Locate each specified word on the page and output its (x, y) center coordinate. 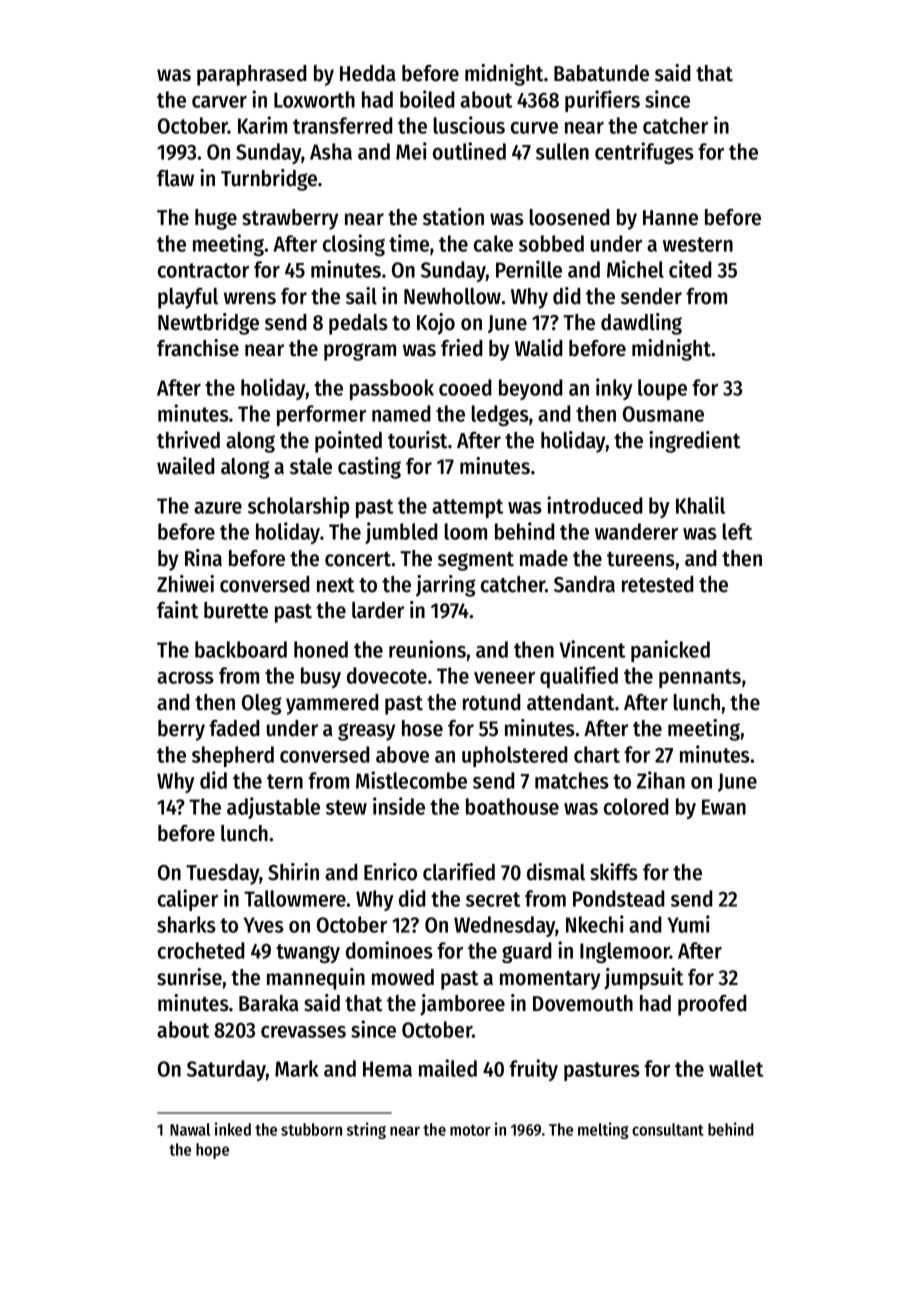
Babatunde (601, 73)
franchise (198, 348)
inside (399, 806)
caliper (188, 900)
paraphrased (252, 75)
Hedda (367, 73)
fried (462, 348)
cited (690, 269)
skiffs (614, 872)
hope (212, 1151)
